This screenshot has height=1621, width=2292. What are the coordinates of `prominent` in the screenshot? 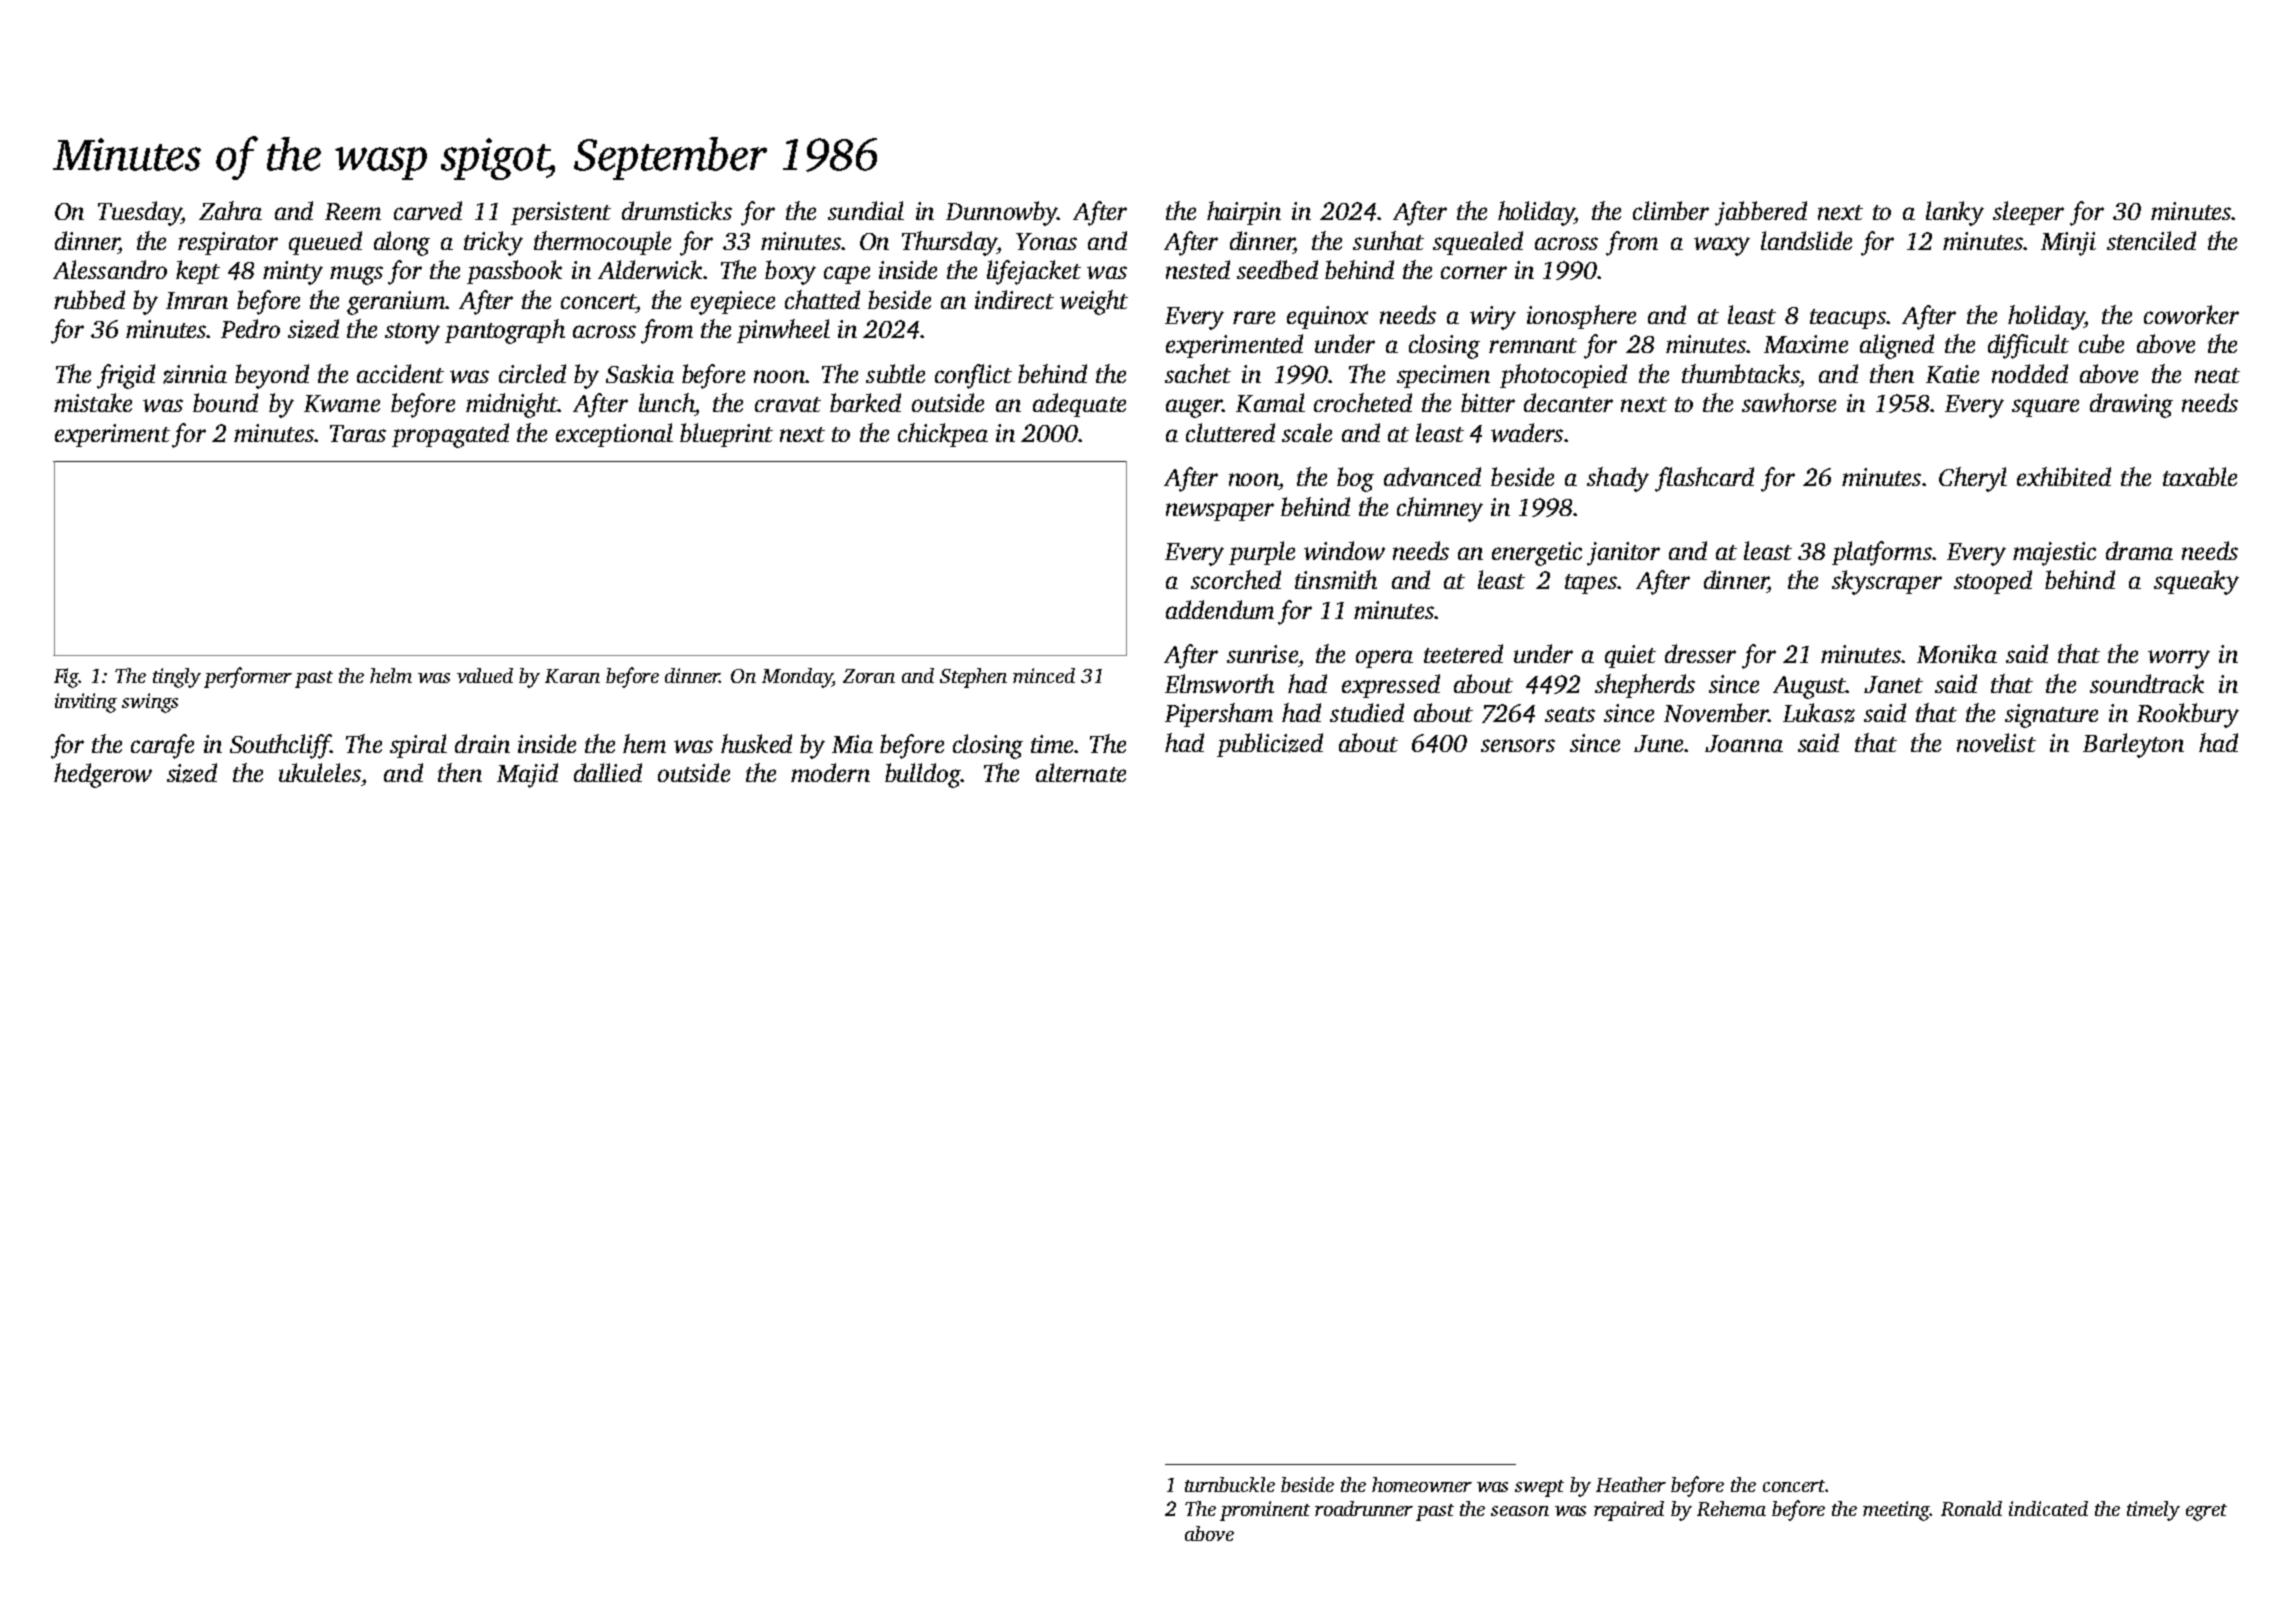 It's located at (1265, 1511).
